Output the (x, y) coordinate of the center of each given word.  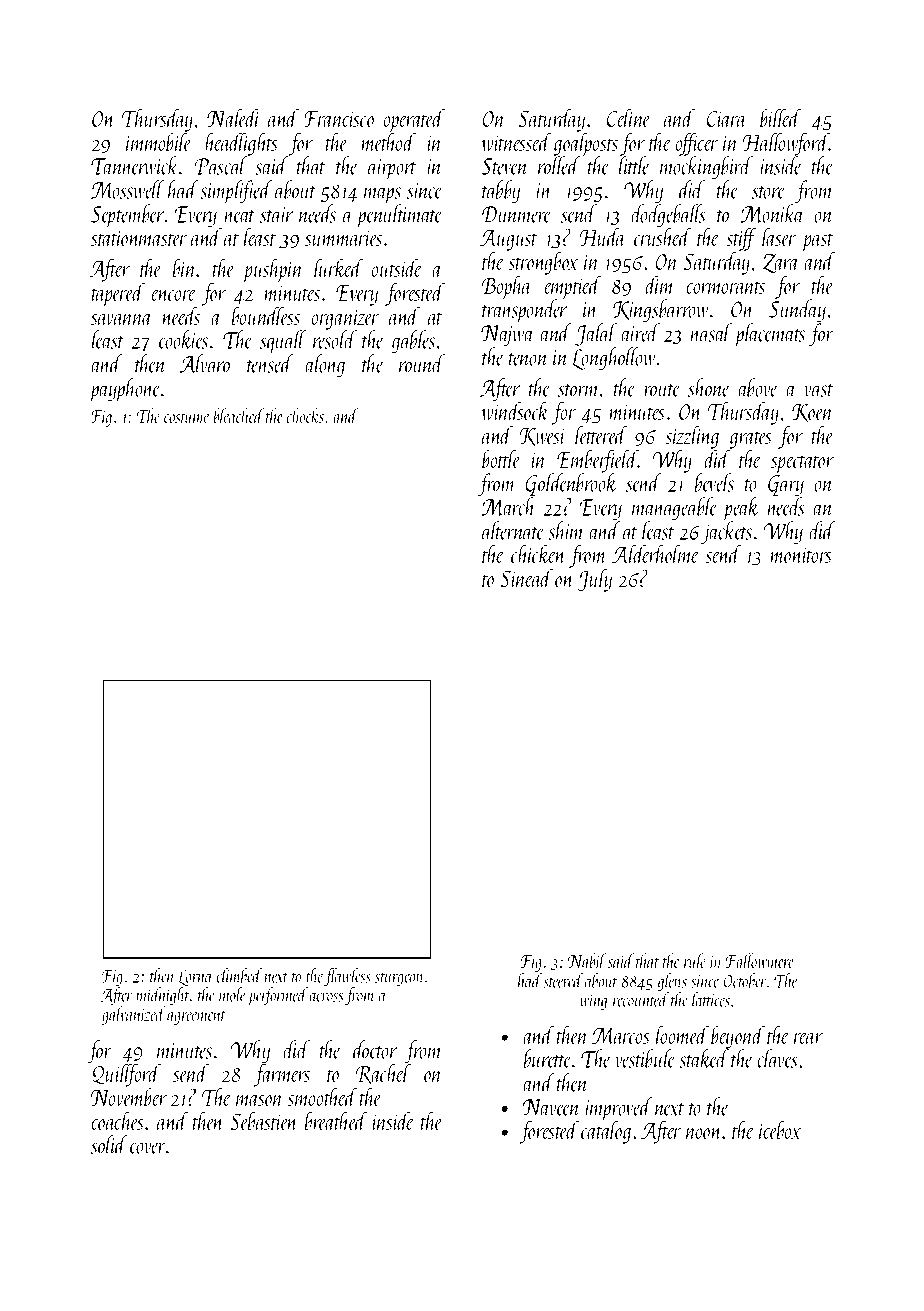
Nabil (587, 960)
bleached (238, 415)
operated (414, 121)
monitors (801, 555)
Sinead (526, 578)
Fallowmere (760, 960)
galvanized (134, 1015)
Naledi (234, 118)
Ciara (726, 119)
